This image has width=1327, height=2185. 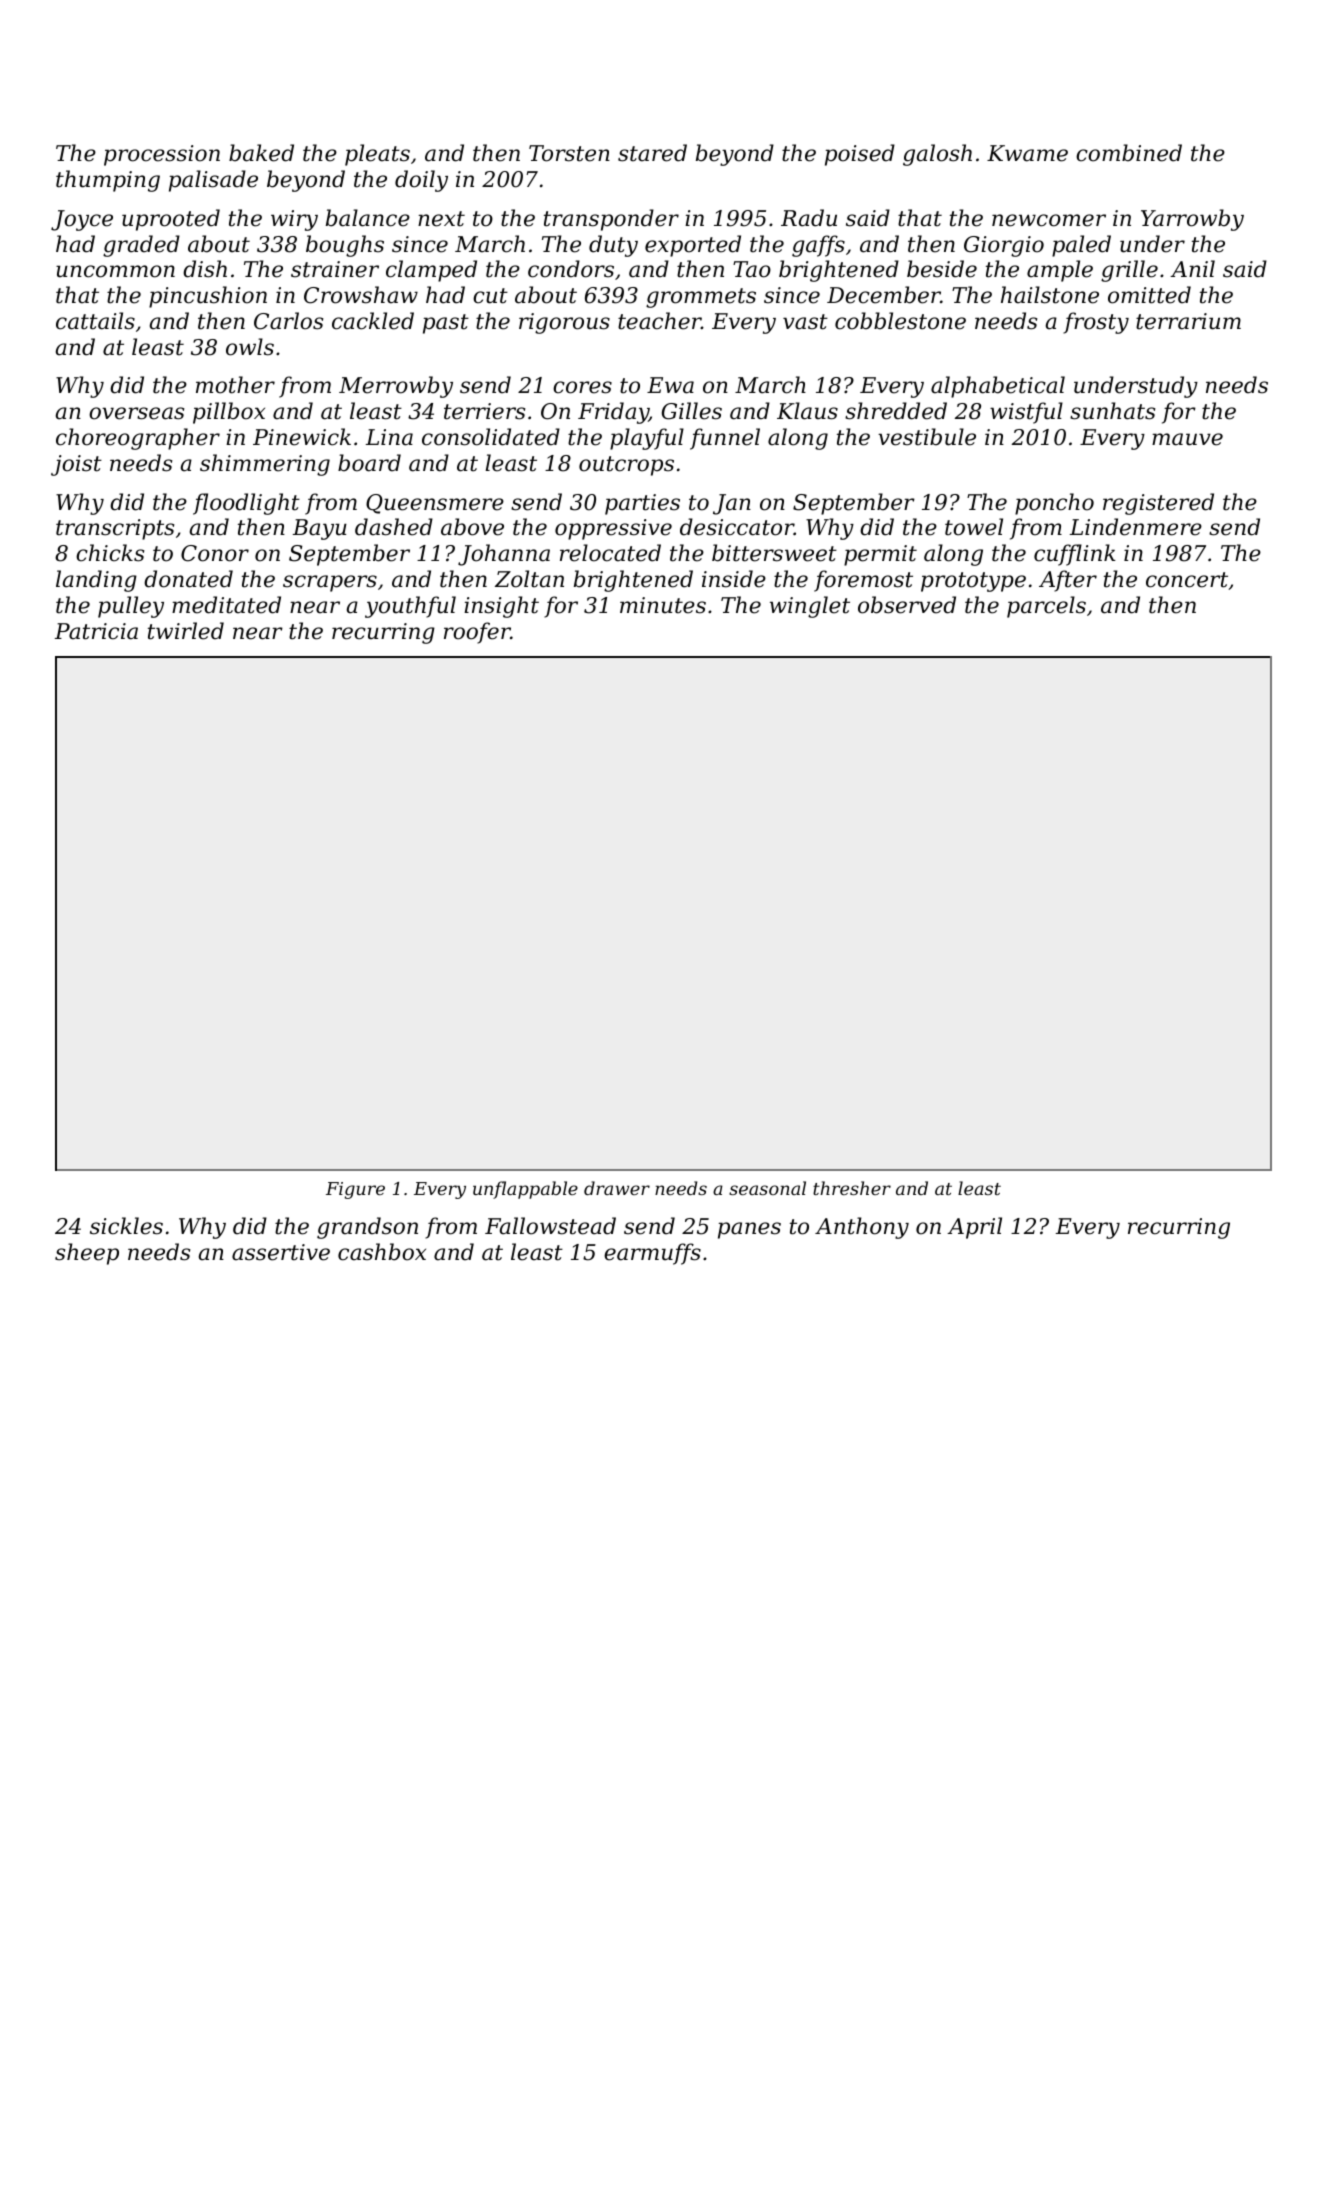 What do you see at coordinates (1187, 580) in the image?
I see `concert` at bounding box center [1187, 580].
